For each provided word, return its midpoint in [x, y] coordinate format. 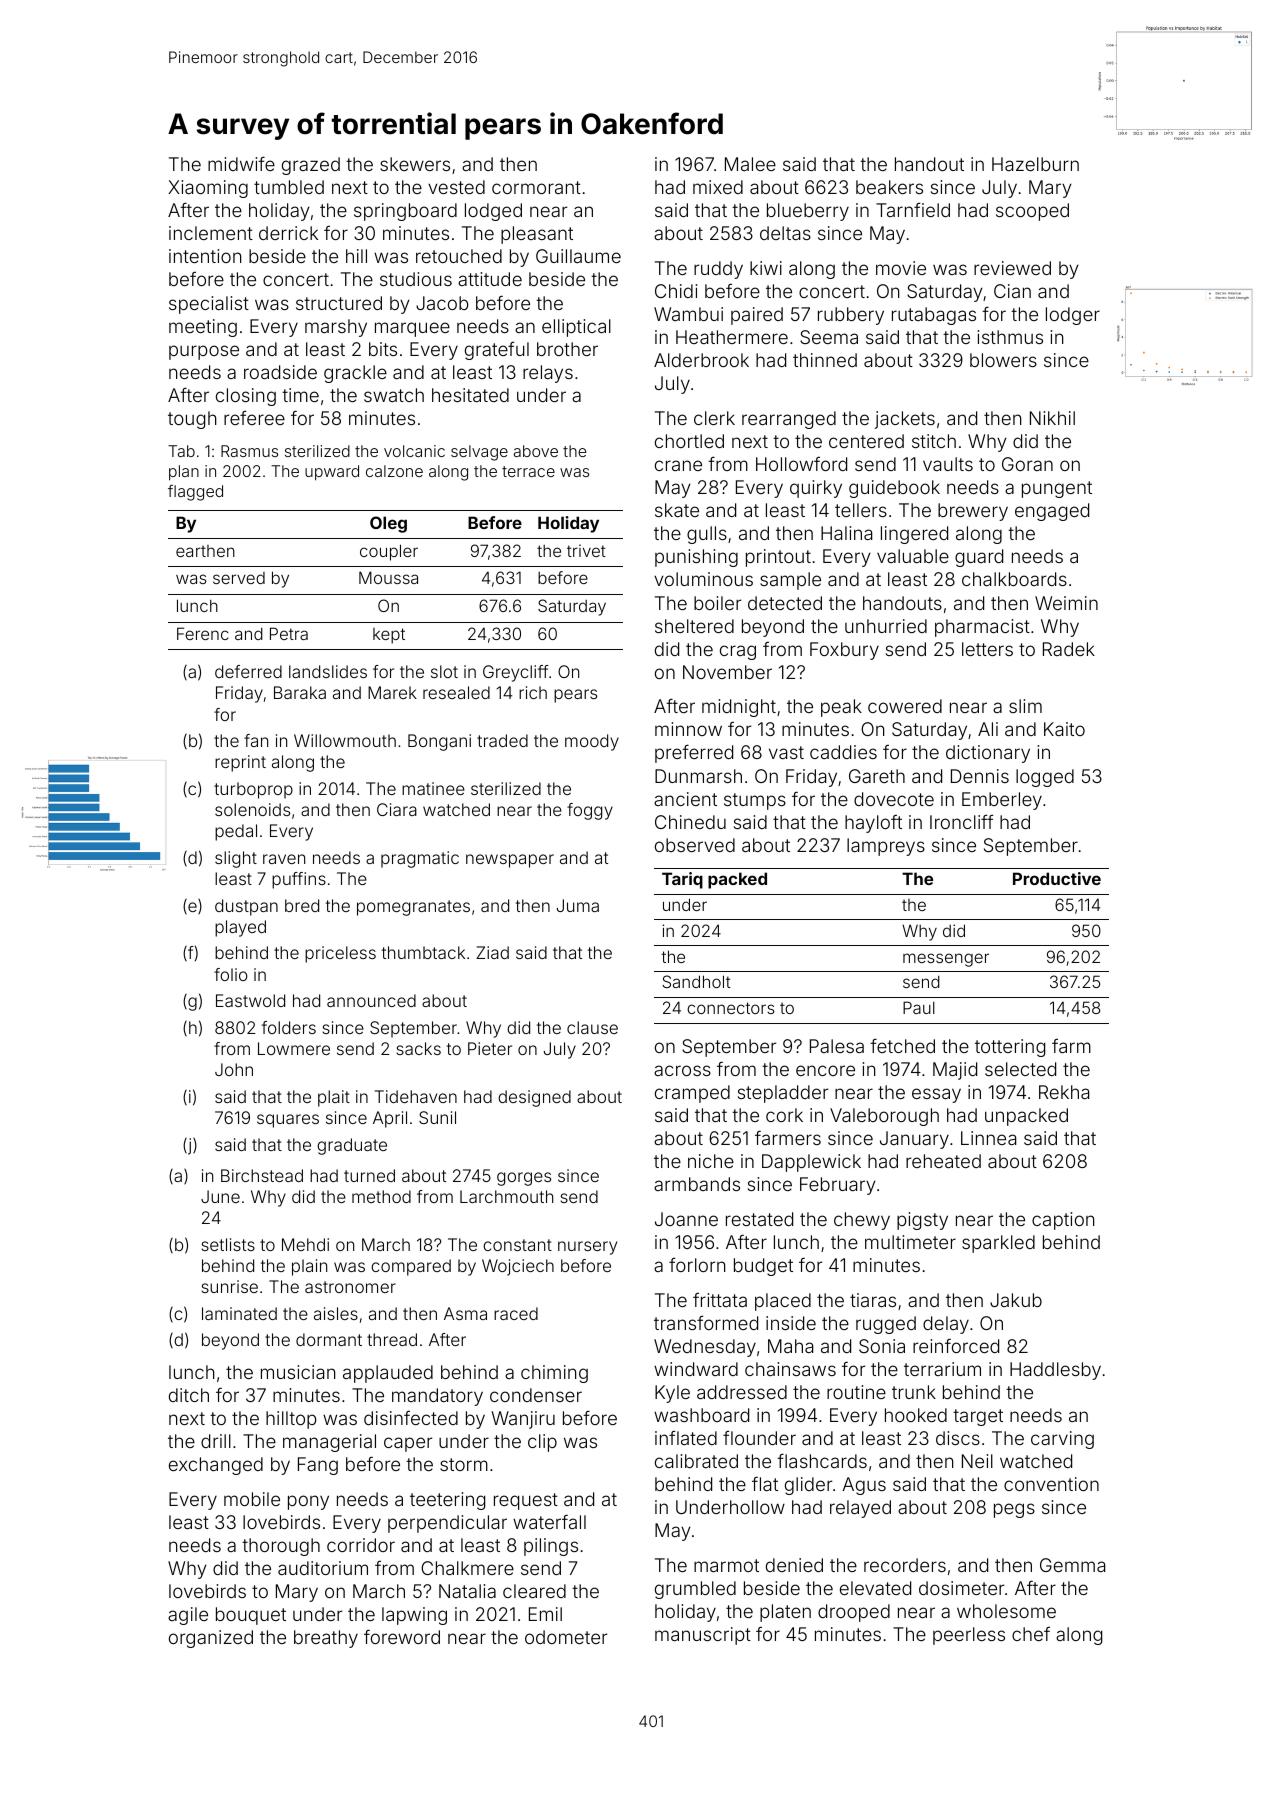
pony [308, 1502]
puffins [299, 880]
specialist [209, 305]
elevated [875, 1588]
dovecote [894, 799]
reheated [943, 1161]
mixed [718, 187]
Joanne [686, 1219]
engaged [1052, 512]
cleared [534, 1591]
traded [502, 740]
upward [332, 473]
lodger [1073, 316]
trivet [586, 550]
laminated [239, 1313]
